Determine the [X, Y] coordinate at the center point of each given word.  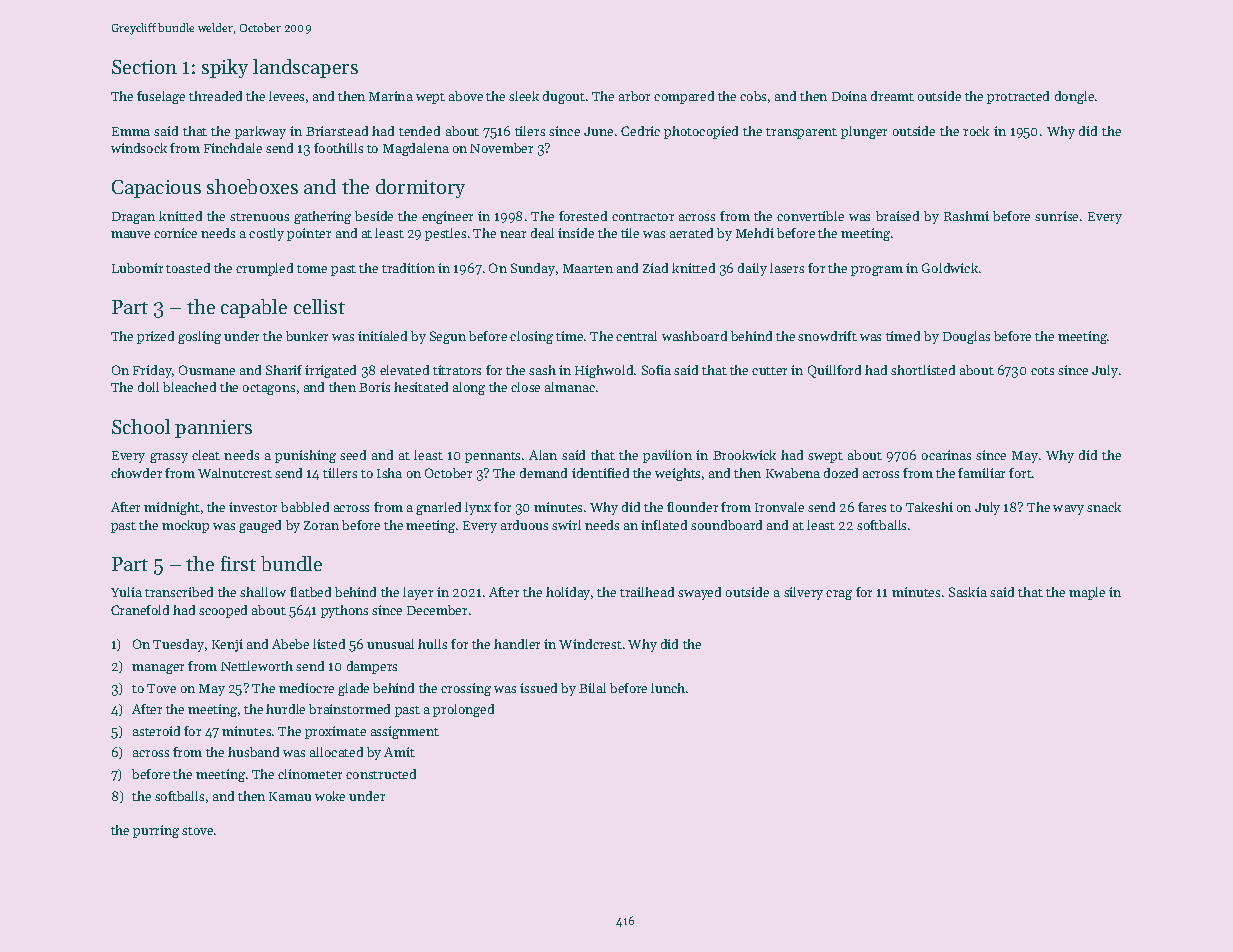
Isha [389, 473]
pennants [492, 457]
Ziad [655, 268]
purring [156, 831]
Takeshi [929, 507]
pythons [344, 611]
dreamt [892, 96]
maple [1087, 593]
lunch [668, 688]
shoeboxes [252, 186]
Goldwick [950, 268]
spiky [225, 68]
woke [330, 796]
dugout [564, 97]
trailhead [647, 592]
